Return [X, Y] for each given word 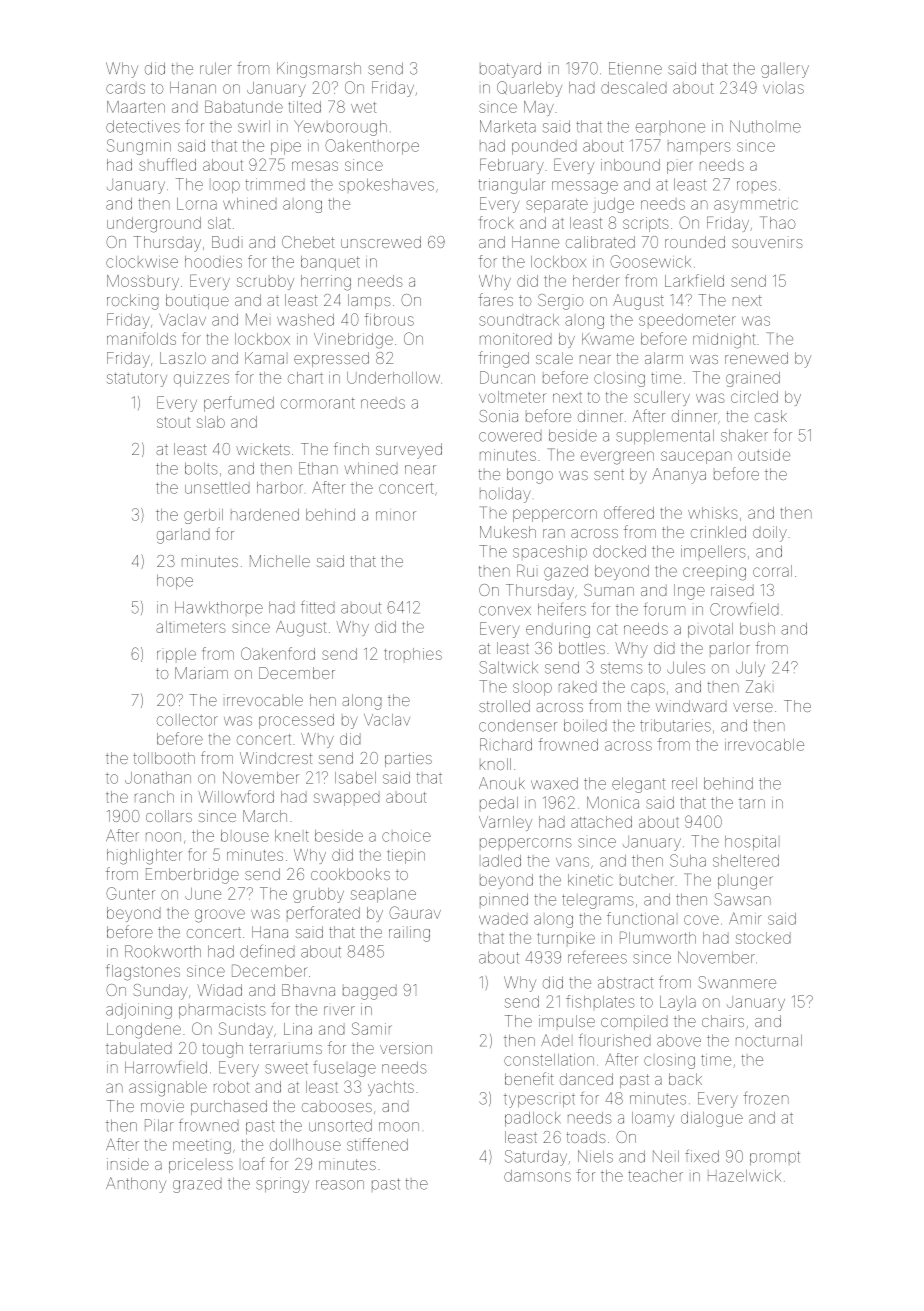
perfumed [239, 404]
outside [764, 455]
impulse [567, 1021]
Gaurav [415, 912]
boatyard [510, 70]
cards [125, 88]
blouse [245, 836]
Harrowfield [166, 1067]
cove [701, 920]
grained [753, 379]
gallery [785, 70]
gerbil [203, 516]
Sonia [498, 416]
